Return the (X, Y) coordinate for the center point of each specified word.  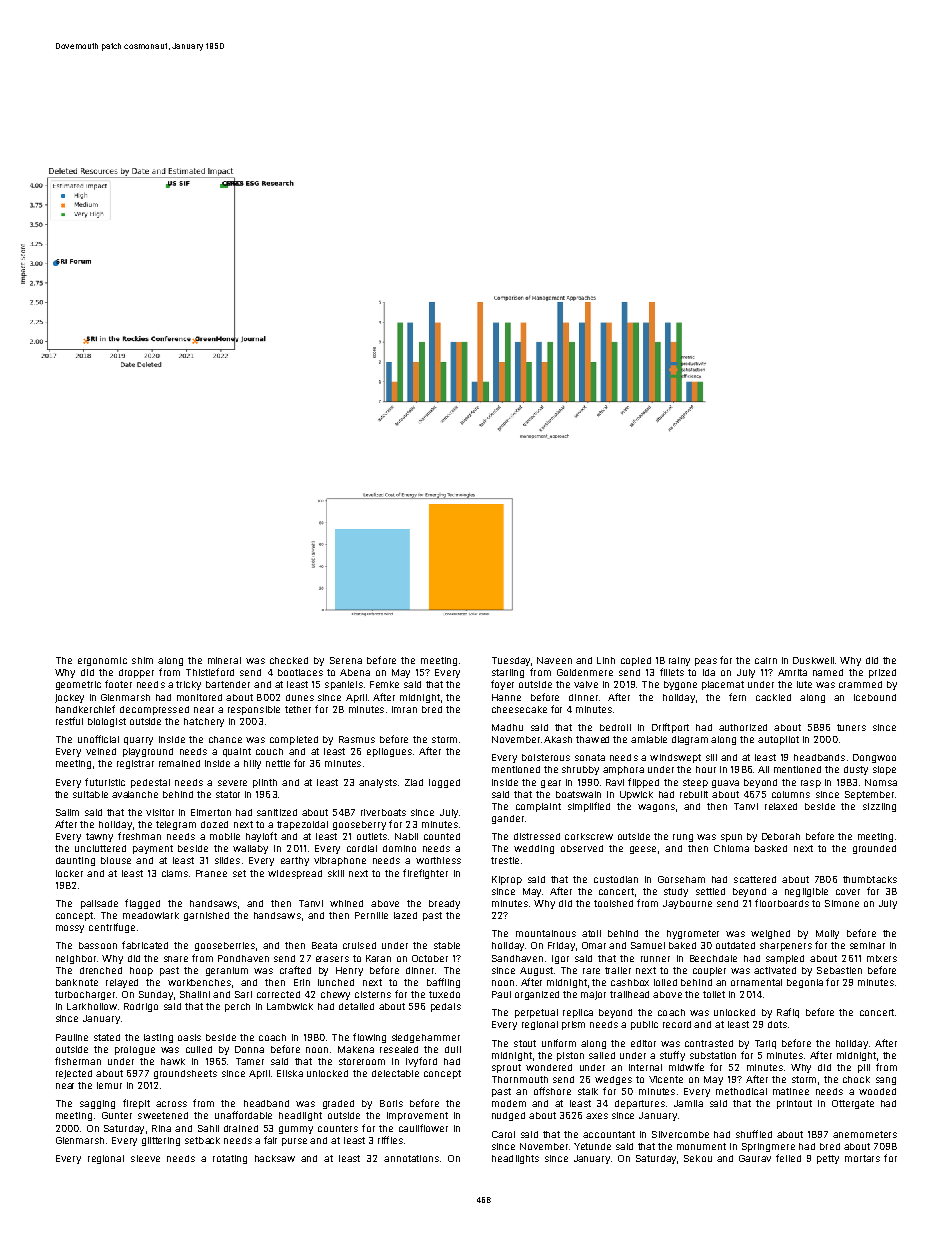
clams (175, 873)
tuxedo (444, 994)
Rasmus (357, 739)
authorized (743, 727)
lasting (158, 1038)
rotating (230, 1159)
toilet (714, 994)
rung (683, 838)
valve (586, 684)
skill (336, 873)
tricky (188, 685)
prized (882, 673)
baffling (443, 983)
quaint (237, 752)
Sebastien (839, 970)
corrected (278, 994)
